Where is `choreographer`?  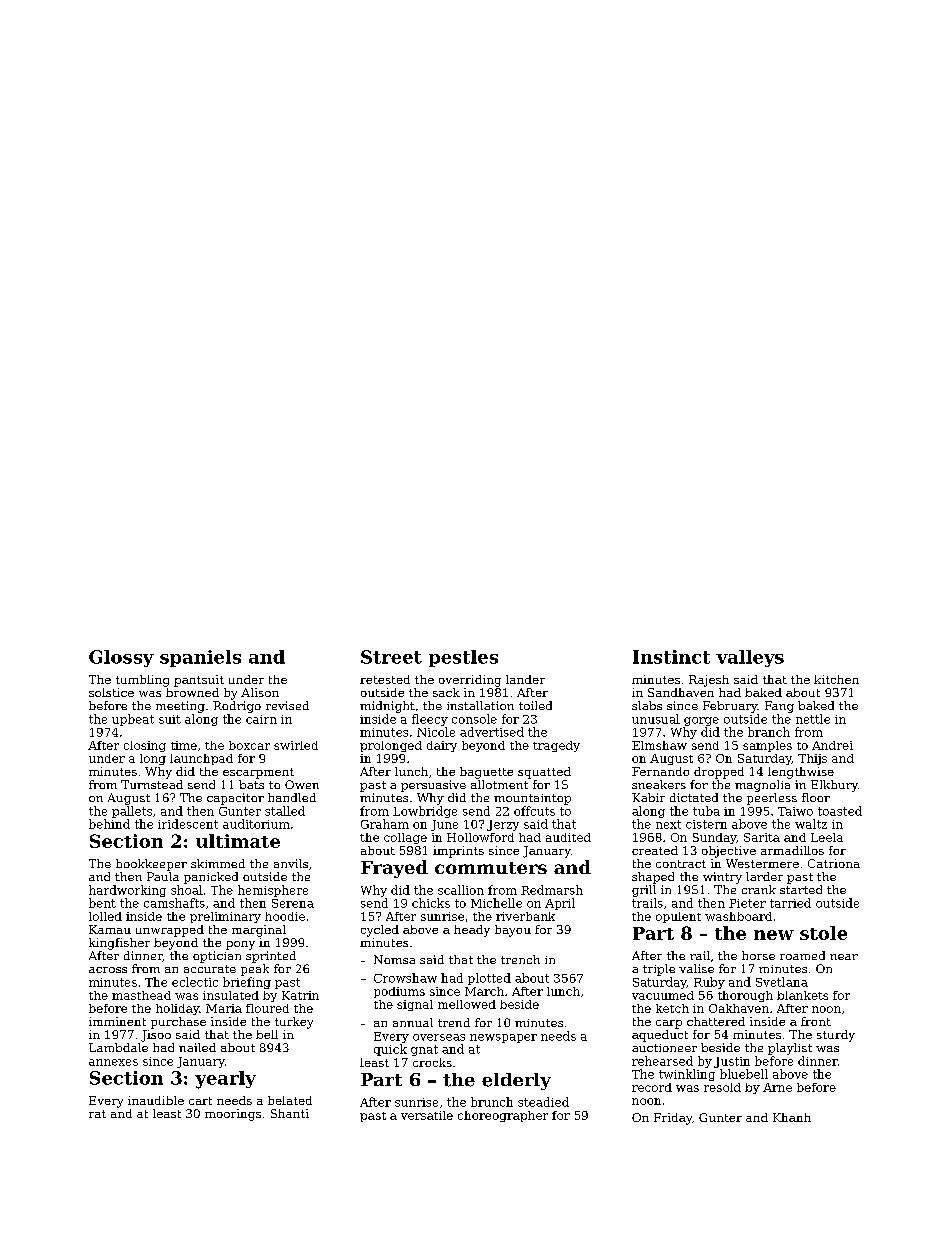 choreographer is located at coordinates (503, 1116).
